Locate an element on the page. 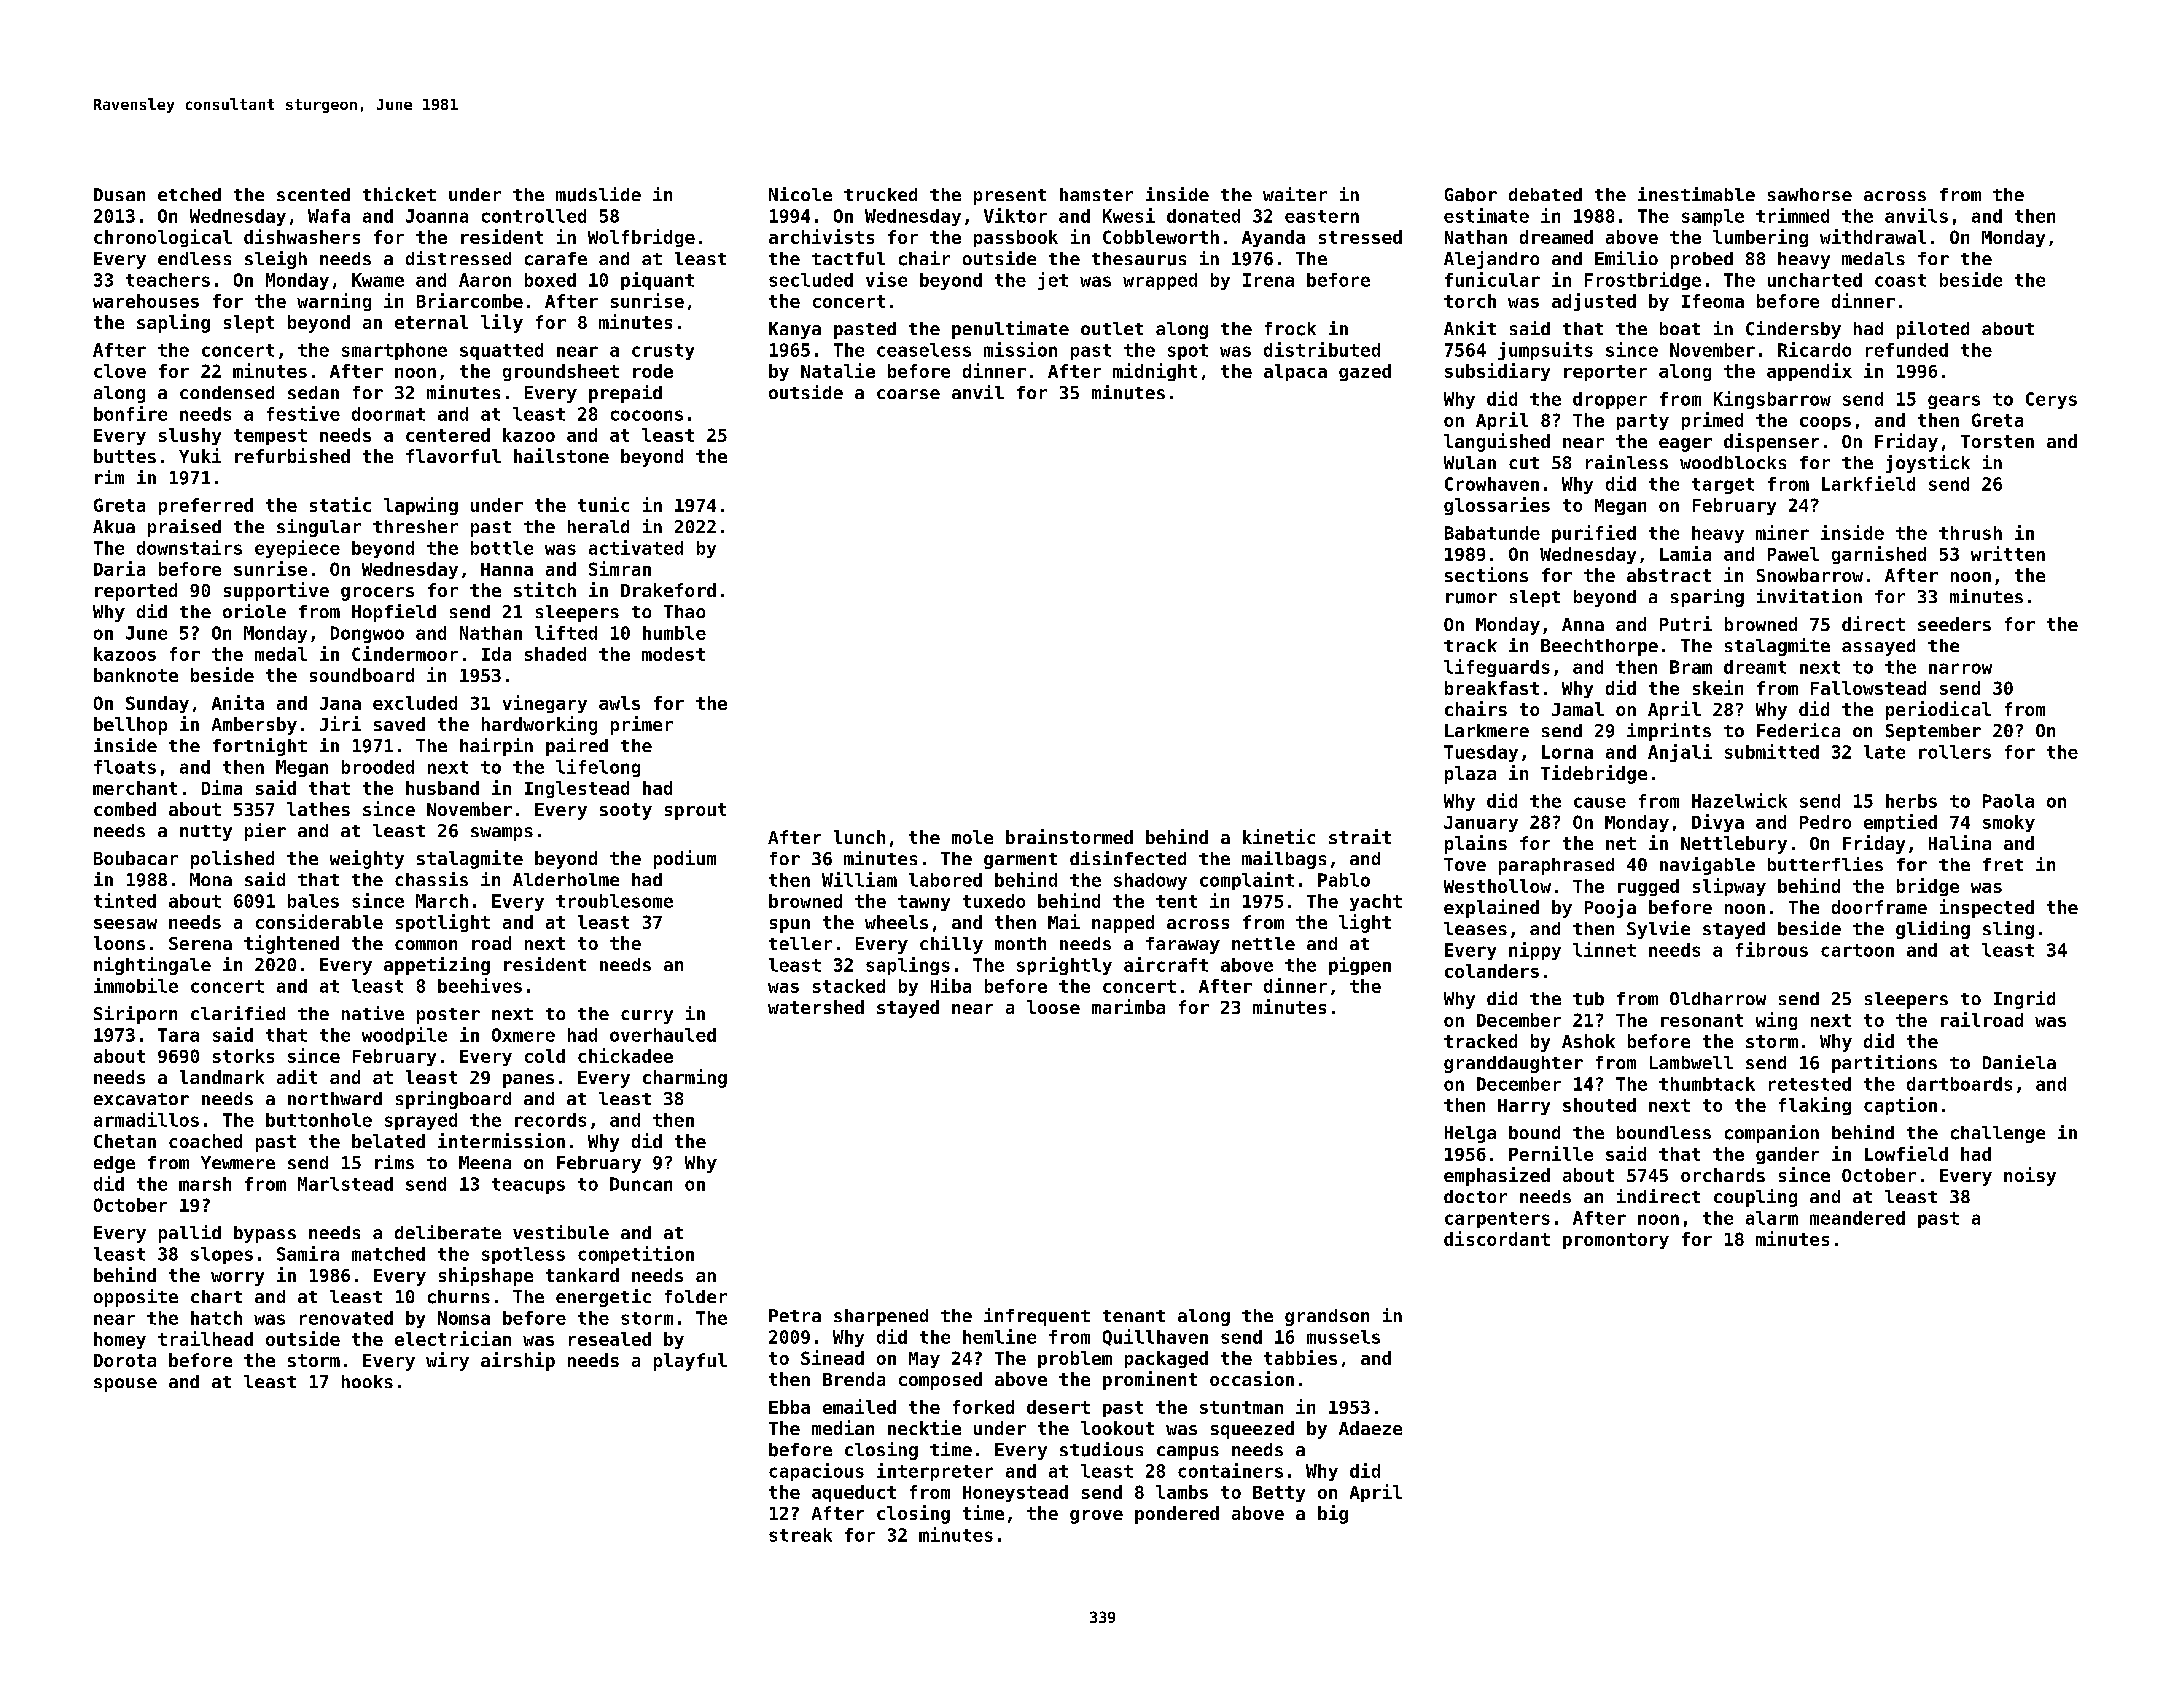 The width and height of the document is (2178, 1683). scented is located at coordinates (313, 194).
